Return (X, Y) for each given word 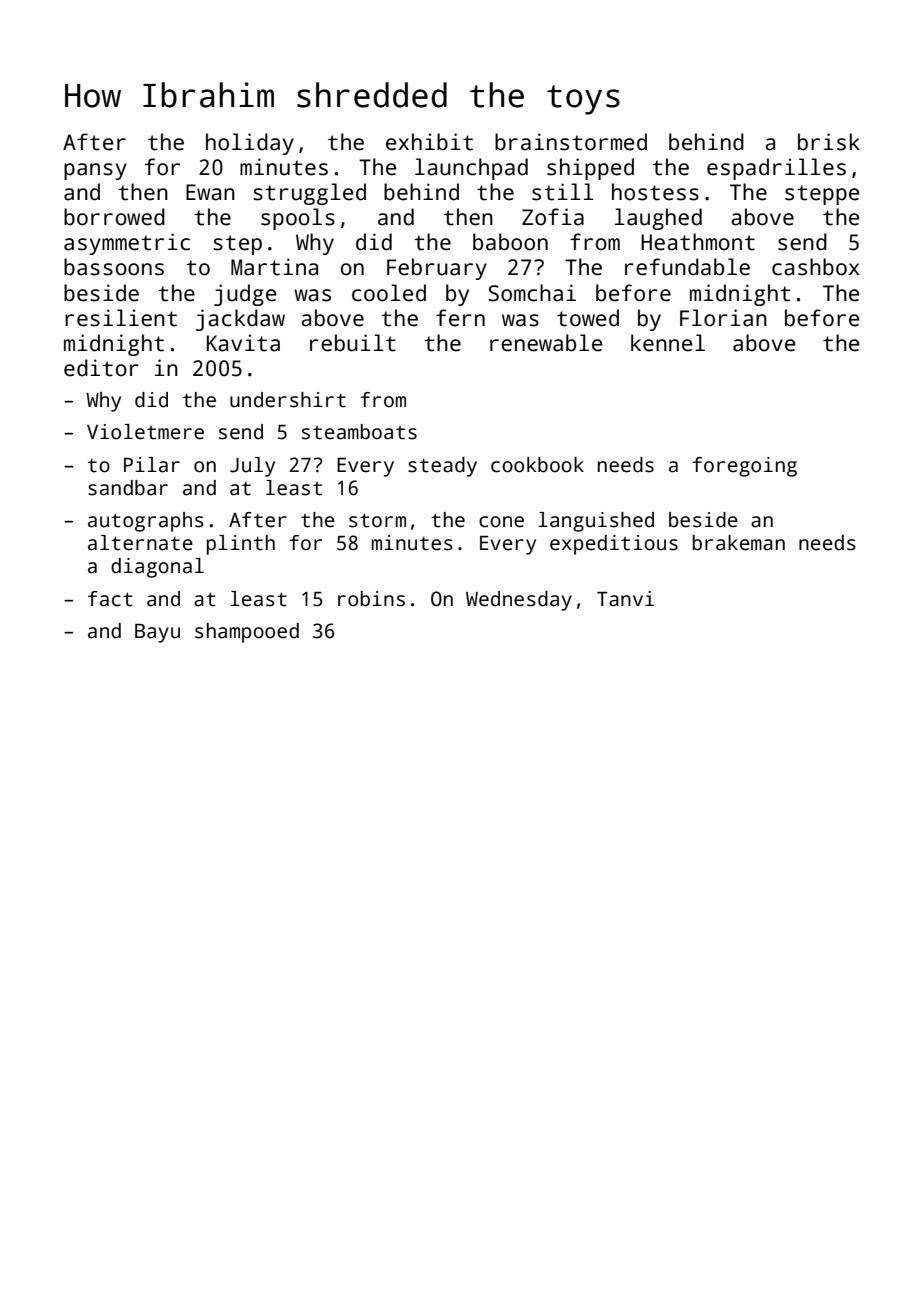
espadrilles (776, 169)
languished (596, 522)
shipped (590, 169)
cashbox (816, 267)
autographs (146, 522)
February (437, 269)
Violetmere (145, 432)
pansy (95, 171)
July (252, 467)
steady (442, 467)
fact (110, 599)
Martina (274, 267)
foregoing (745, 467)
